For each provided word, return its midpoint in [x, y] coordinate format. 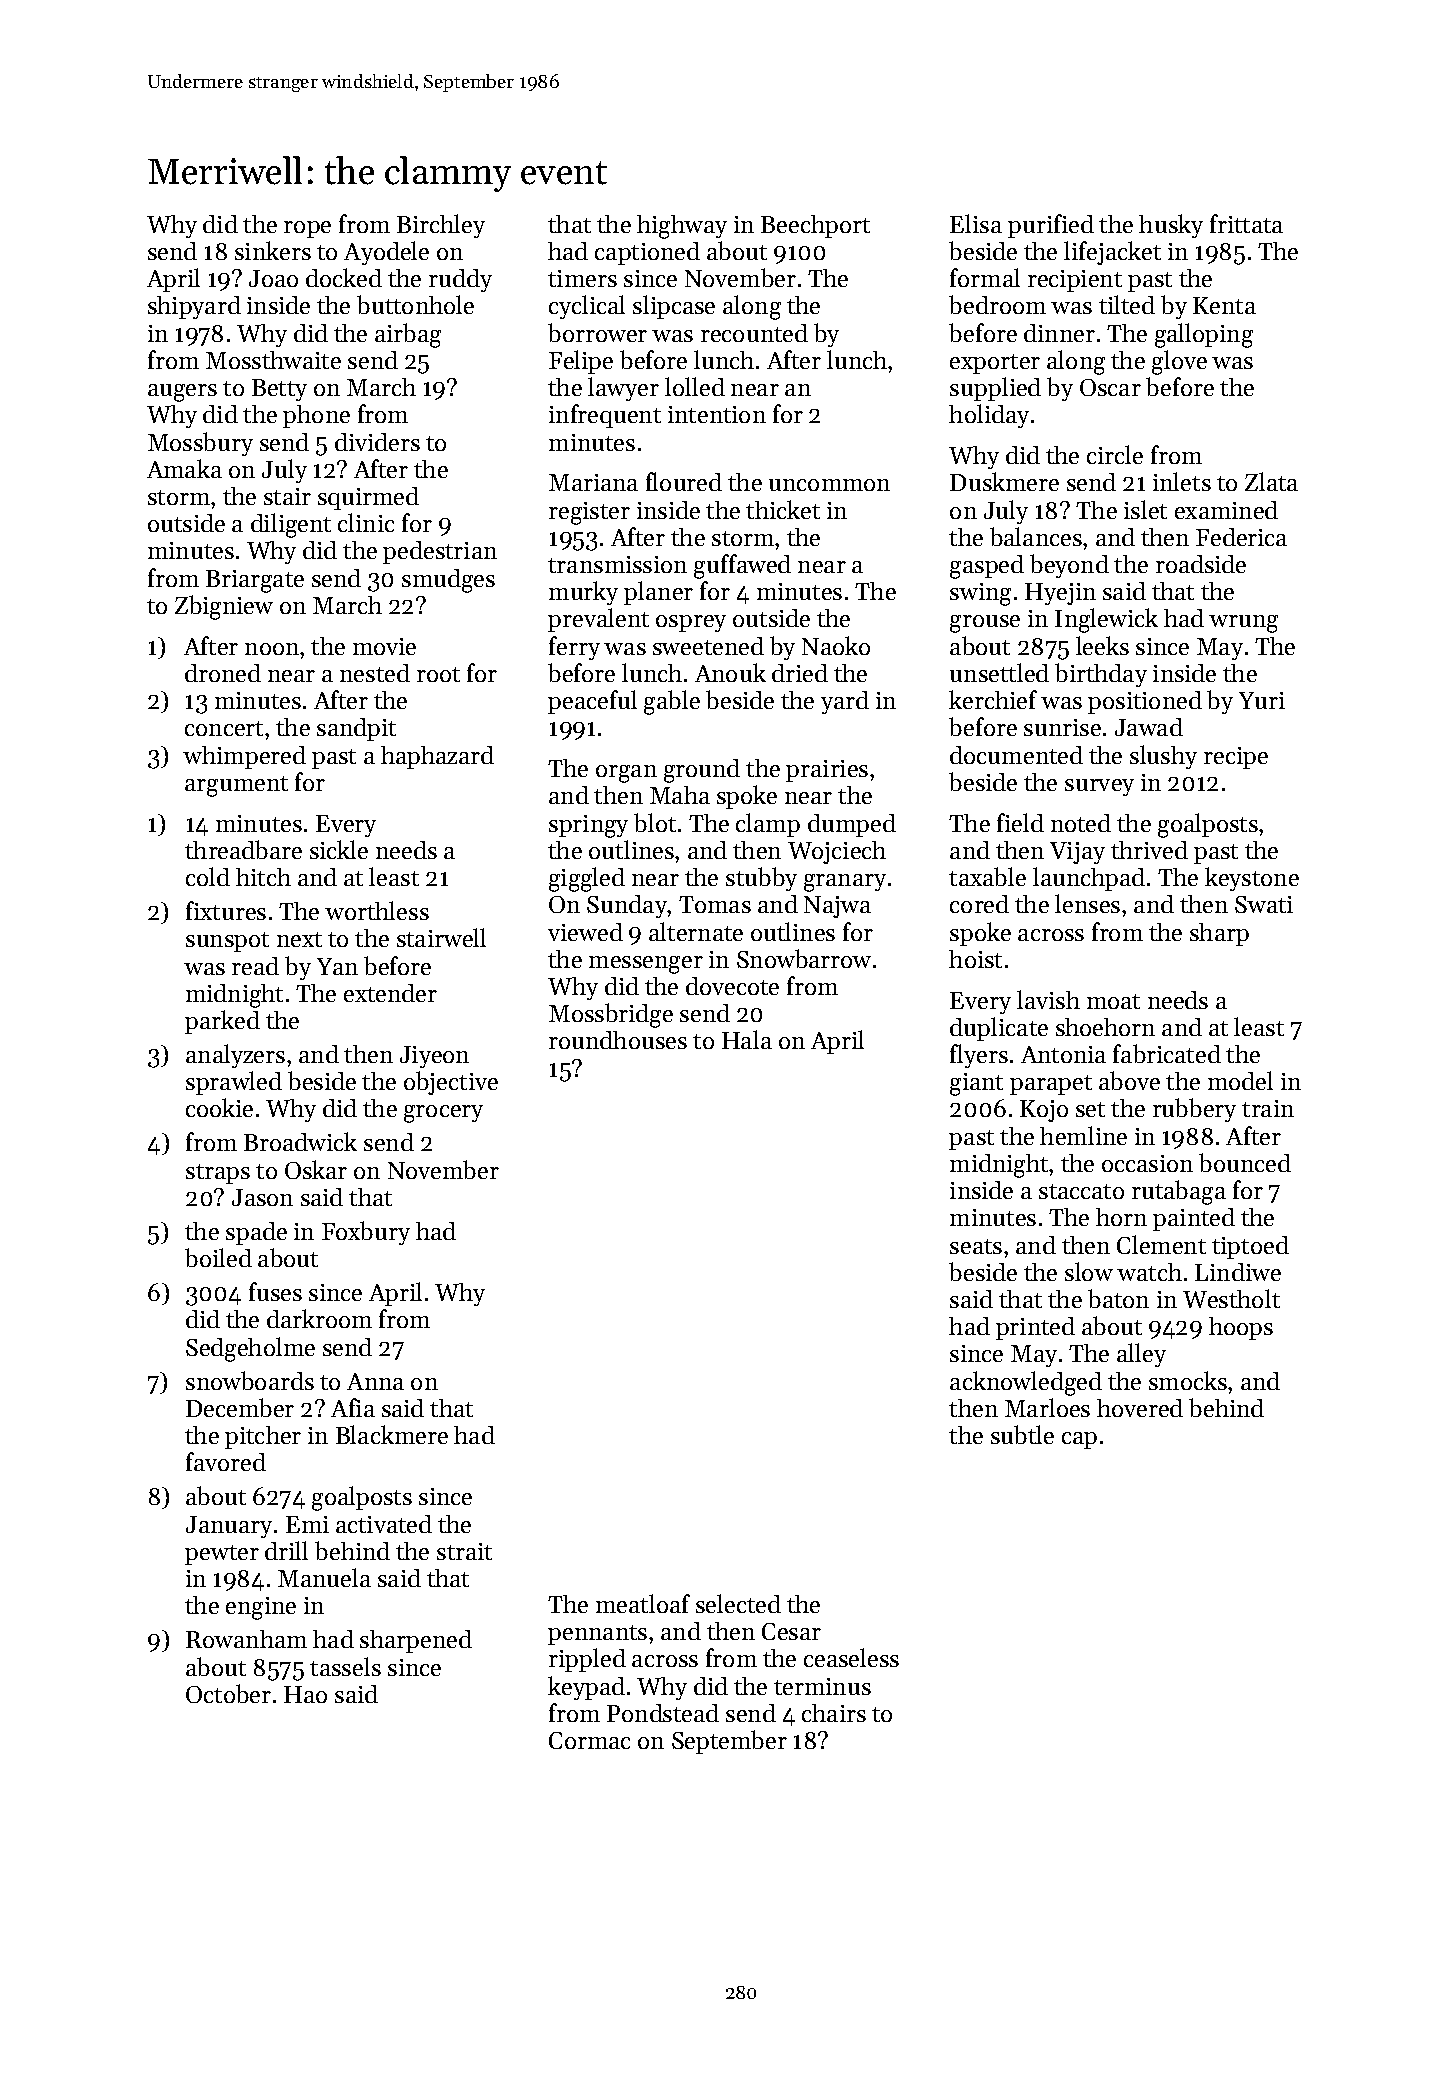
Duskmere [1004, 481]
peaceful [592, 702]
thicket [783, 509]
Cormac [589, 1740]
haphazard [437, 757]
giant [976, 1084]
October [228, 1693]
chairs [834, 1713]
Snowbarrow [804, 958]
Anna [375, 1381]
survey [1099, 787]
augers [182, 393]
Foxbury [366, 1233]
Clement [1161, 1244]
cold [208, 876]
